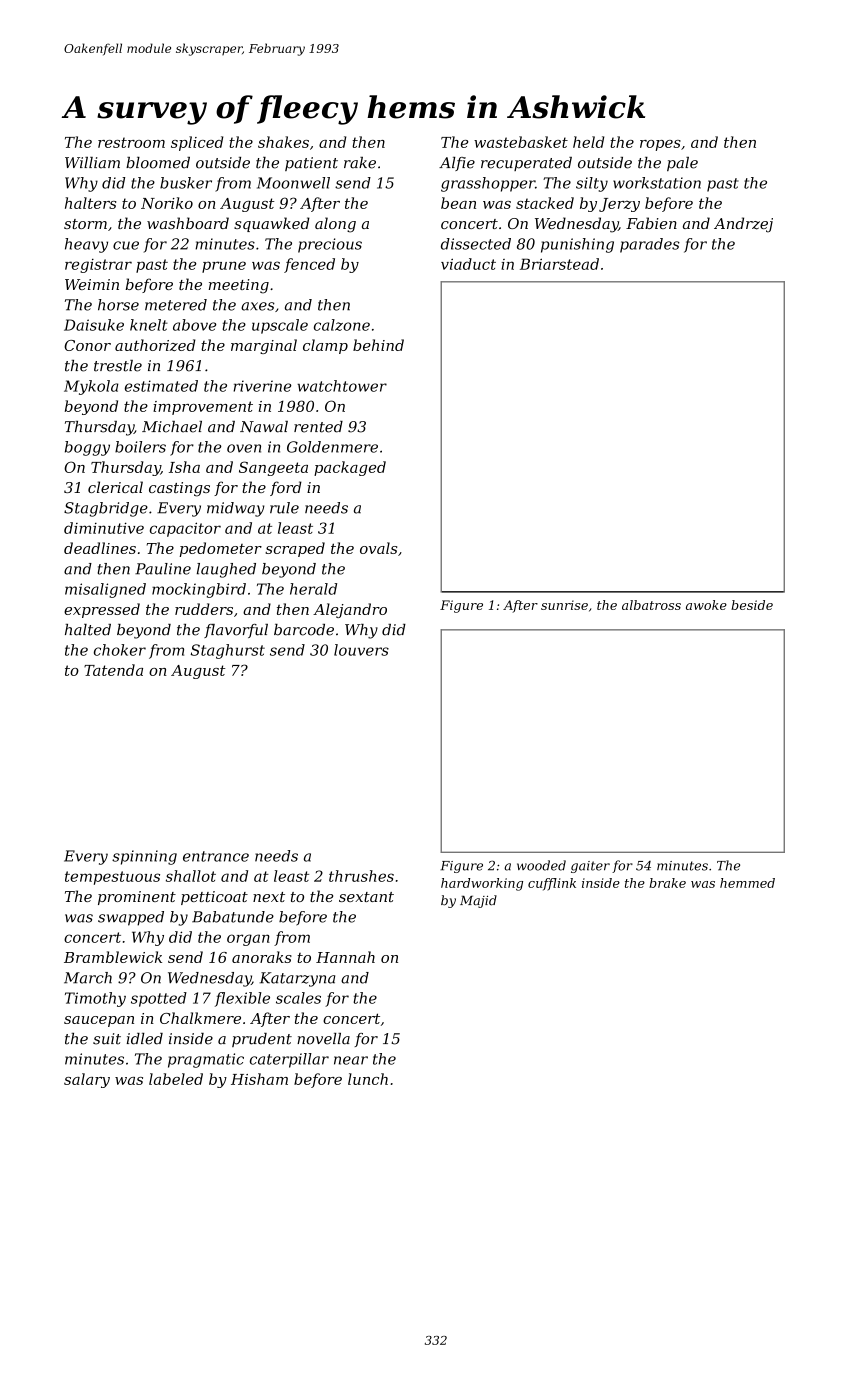 Image resolution: width=849 pixels, height=1400 pixels. What do you see at coordinates (228, 651) in the page?
I see `Staghurst` at bounding box center [228, 651].
